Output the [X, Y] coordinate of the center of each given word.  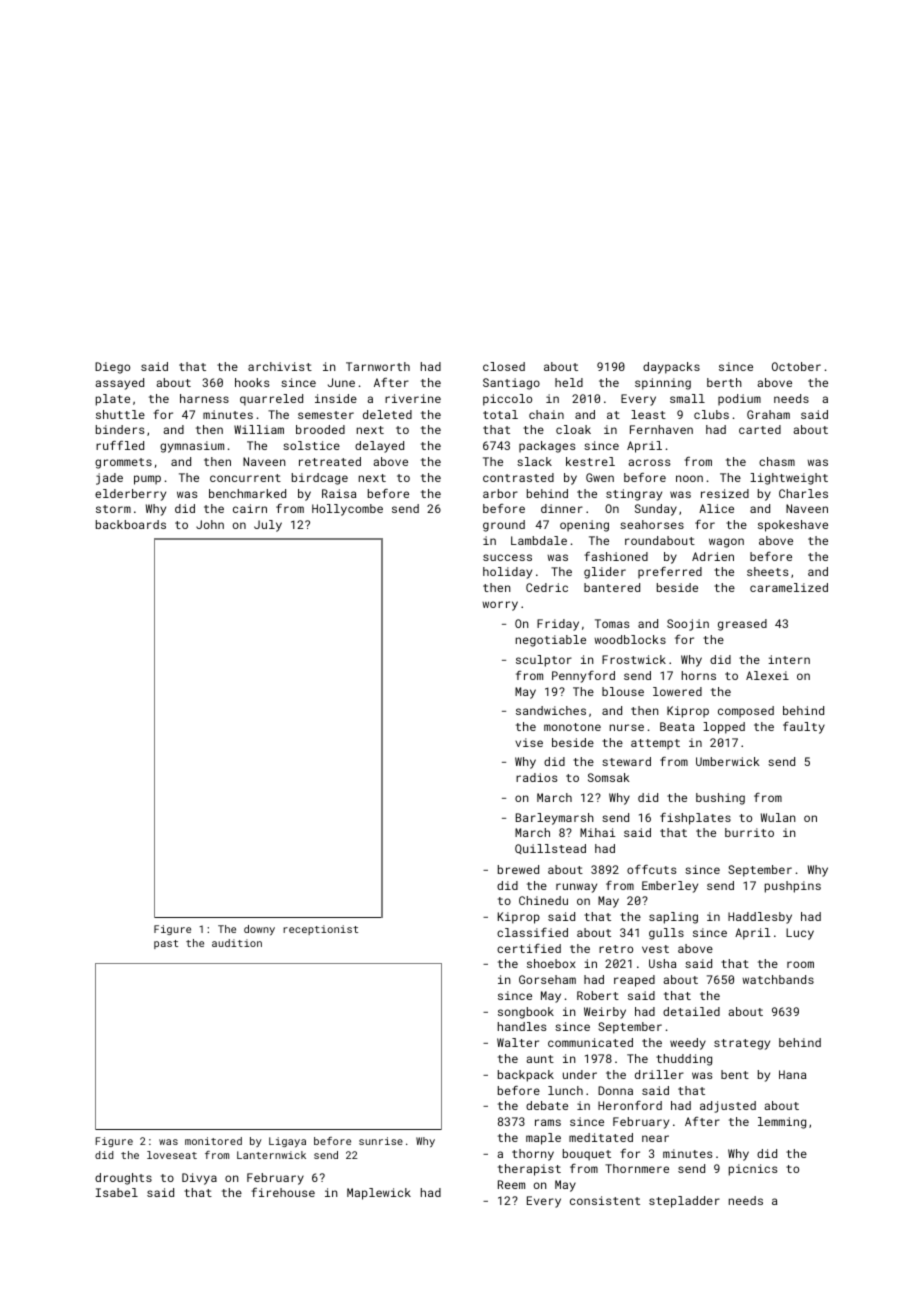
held [569, 382]
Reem [511, 1184]
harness [204, 398]
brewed [518, 869]
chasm [777, 461]
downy [259, 930]
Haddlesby [760, 918]
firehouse [283, 1192]
